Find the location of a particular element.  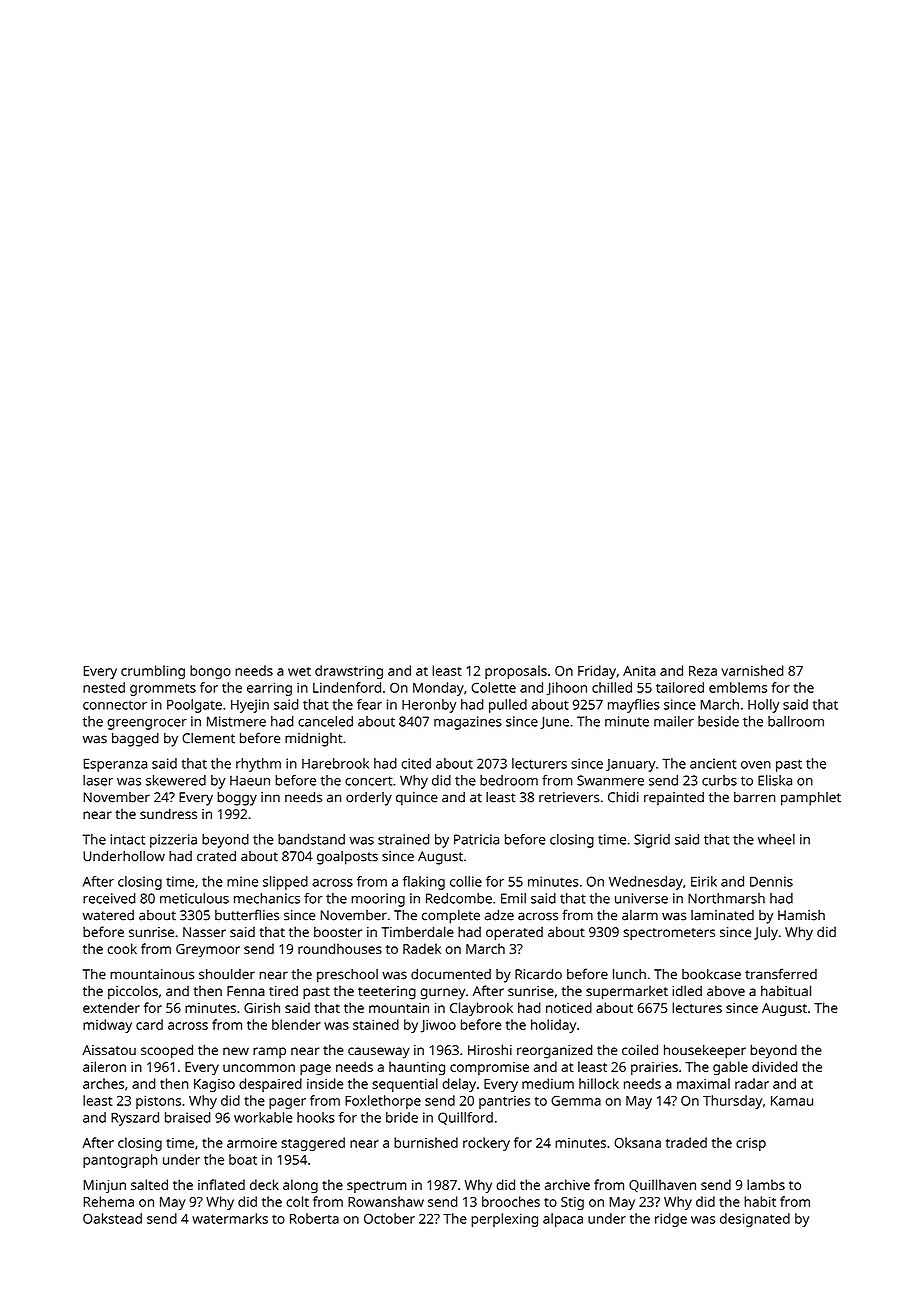

intact is located at coordinates (127, 839).
